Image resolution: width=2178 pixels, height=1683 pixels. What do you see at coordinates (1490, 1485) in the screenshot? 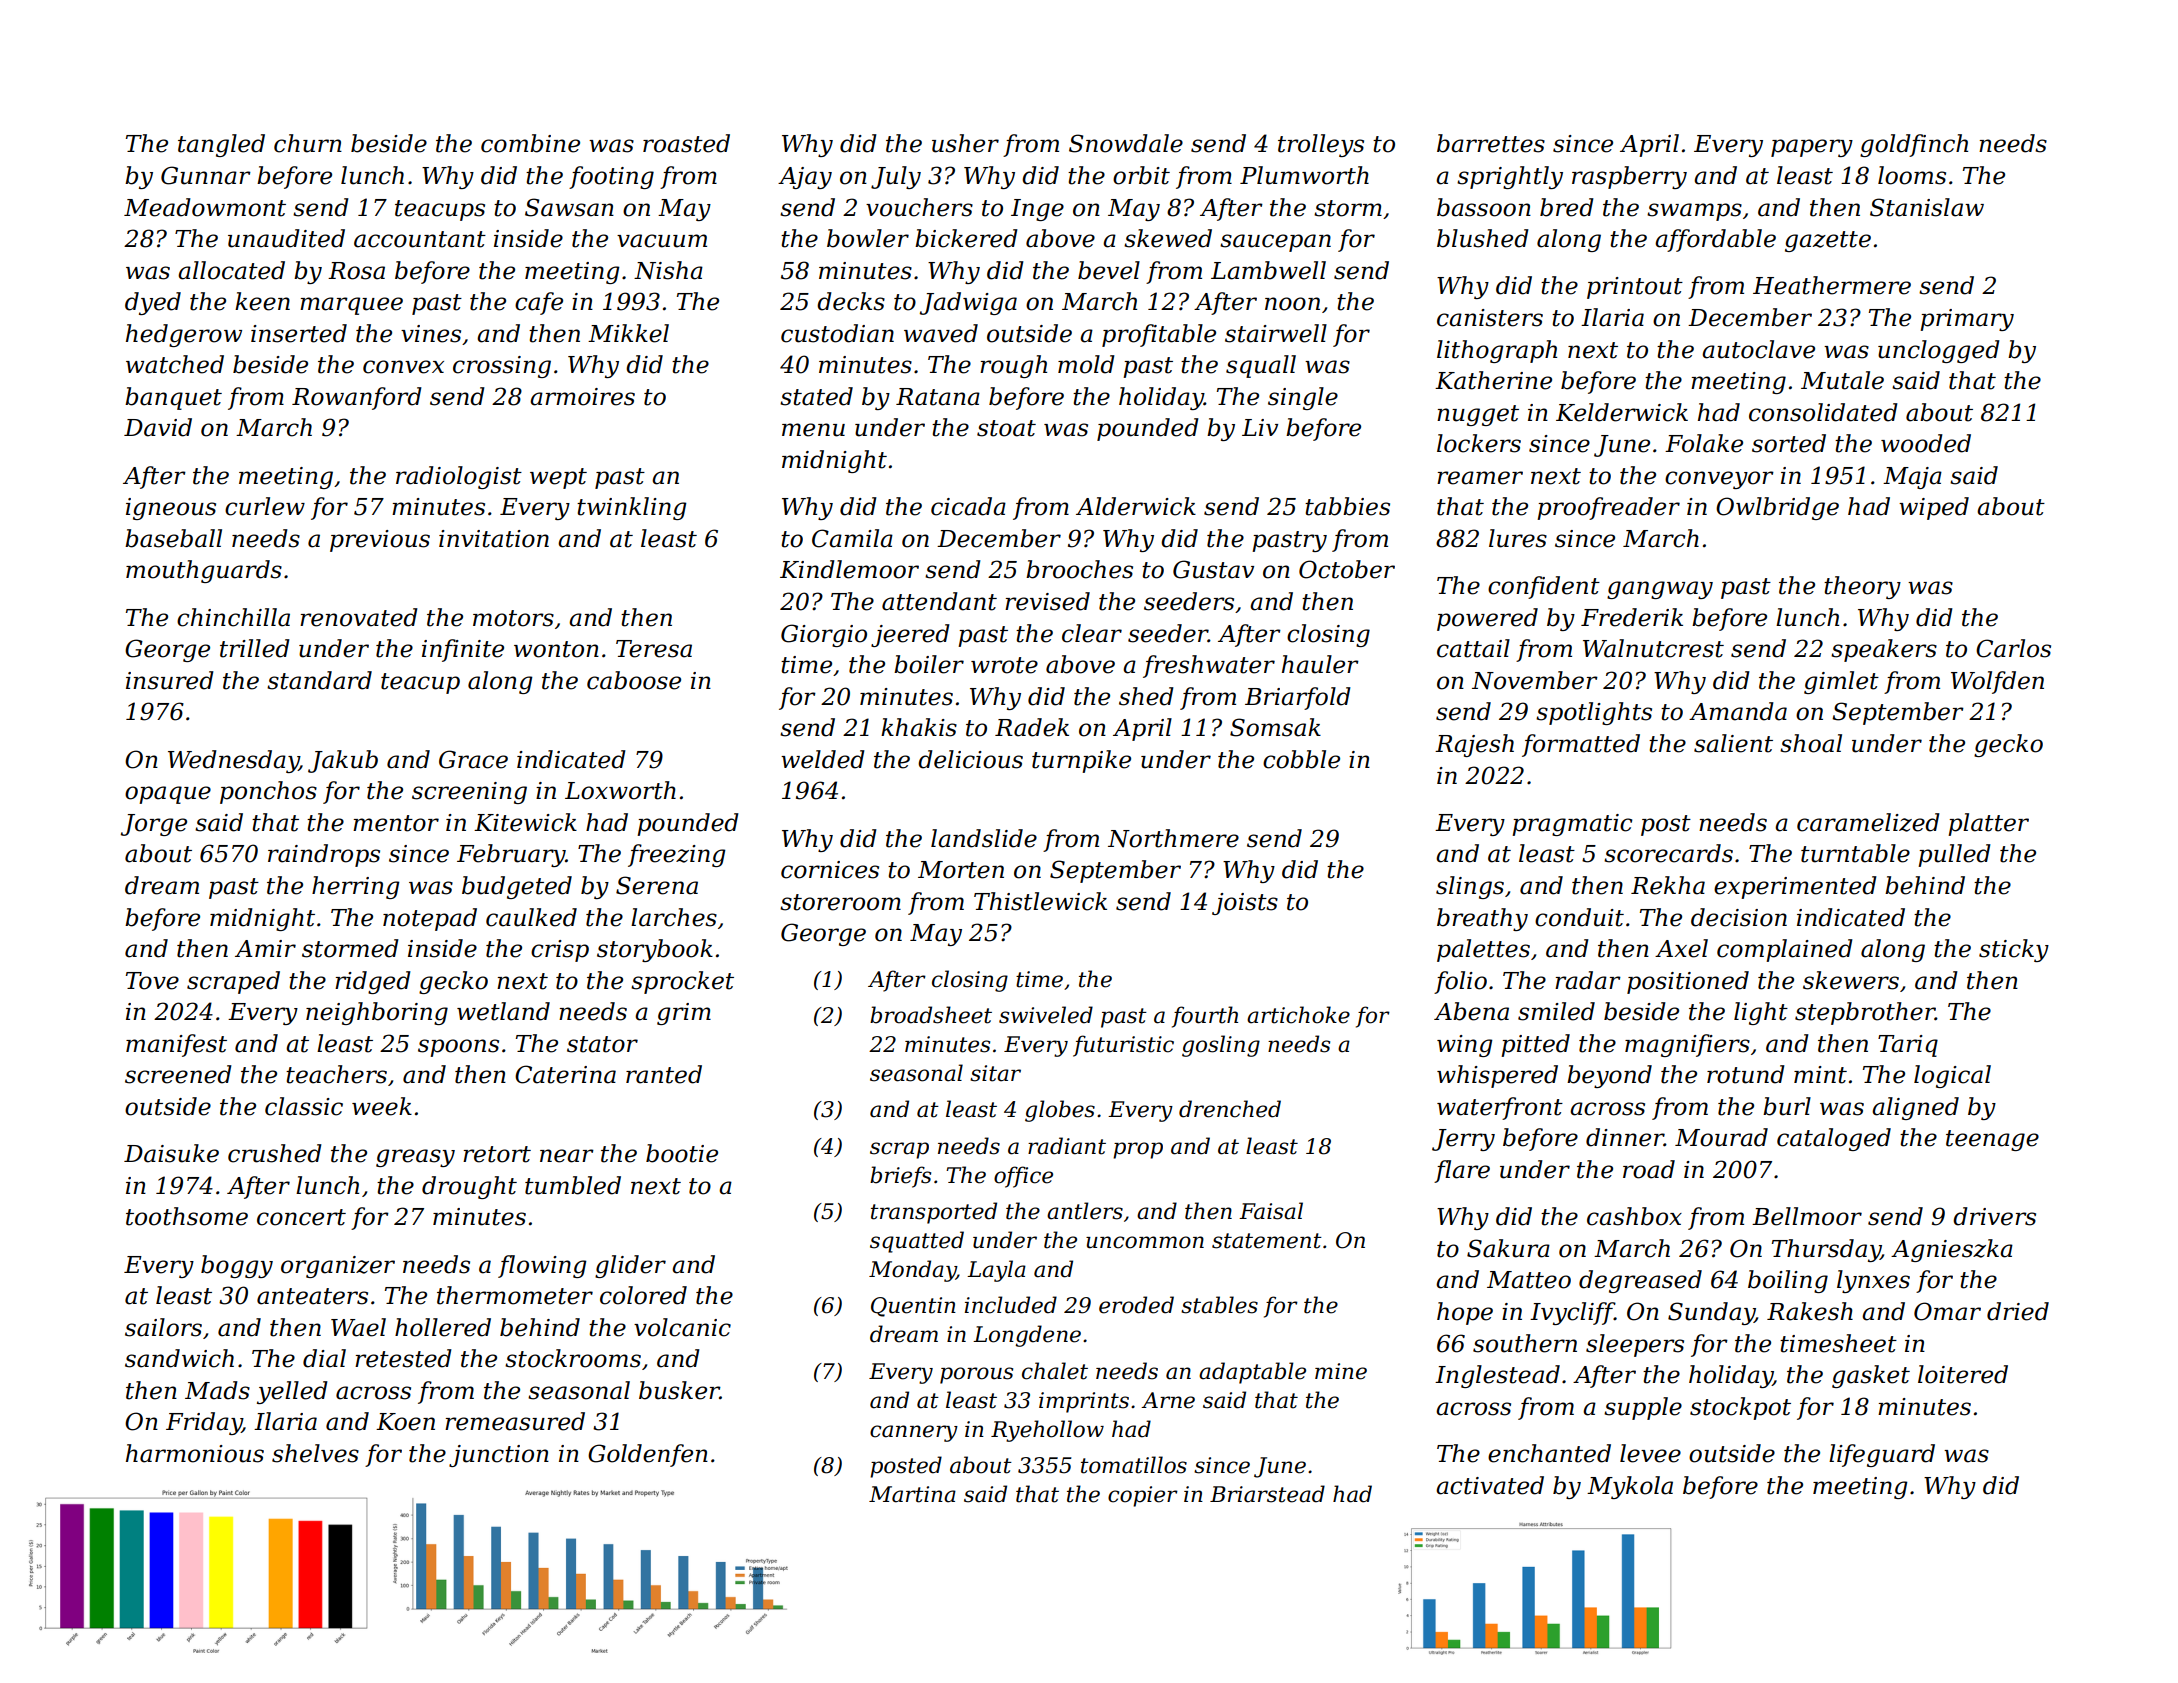
I see `activated` at bounding box center [1490, 1485].
